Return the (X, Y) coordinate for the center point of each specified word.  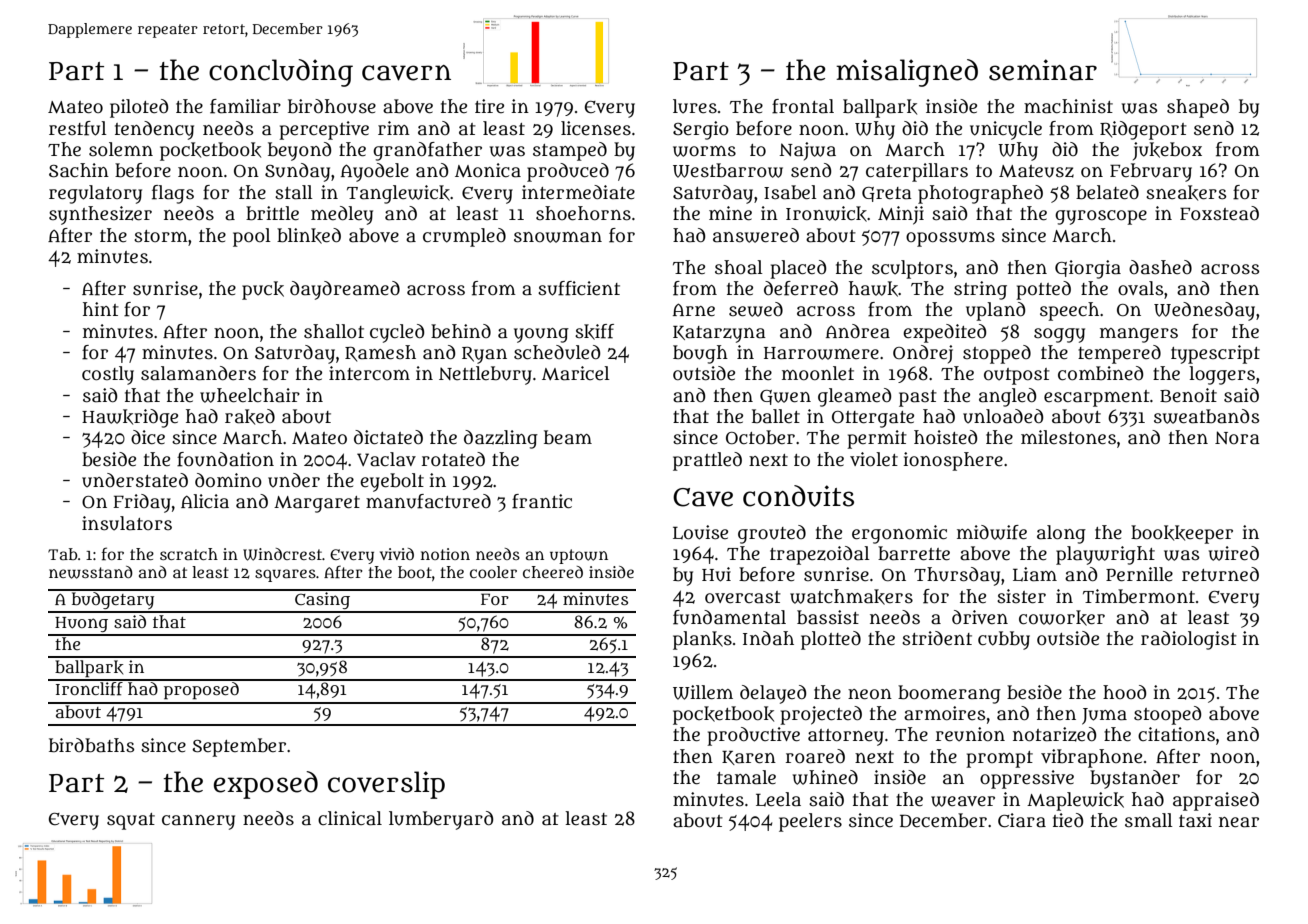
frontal (803, 106)
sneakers (1186, 193)
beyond (300, 151)
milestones (1068, 437)
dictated (388, 437)
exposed (266, 785)
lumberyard (441, 820)
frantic (542, 501)
